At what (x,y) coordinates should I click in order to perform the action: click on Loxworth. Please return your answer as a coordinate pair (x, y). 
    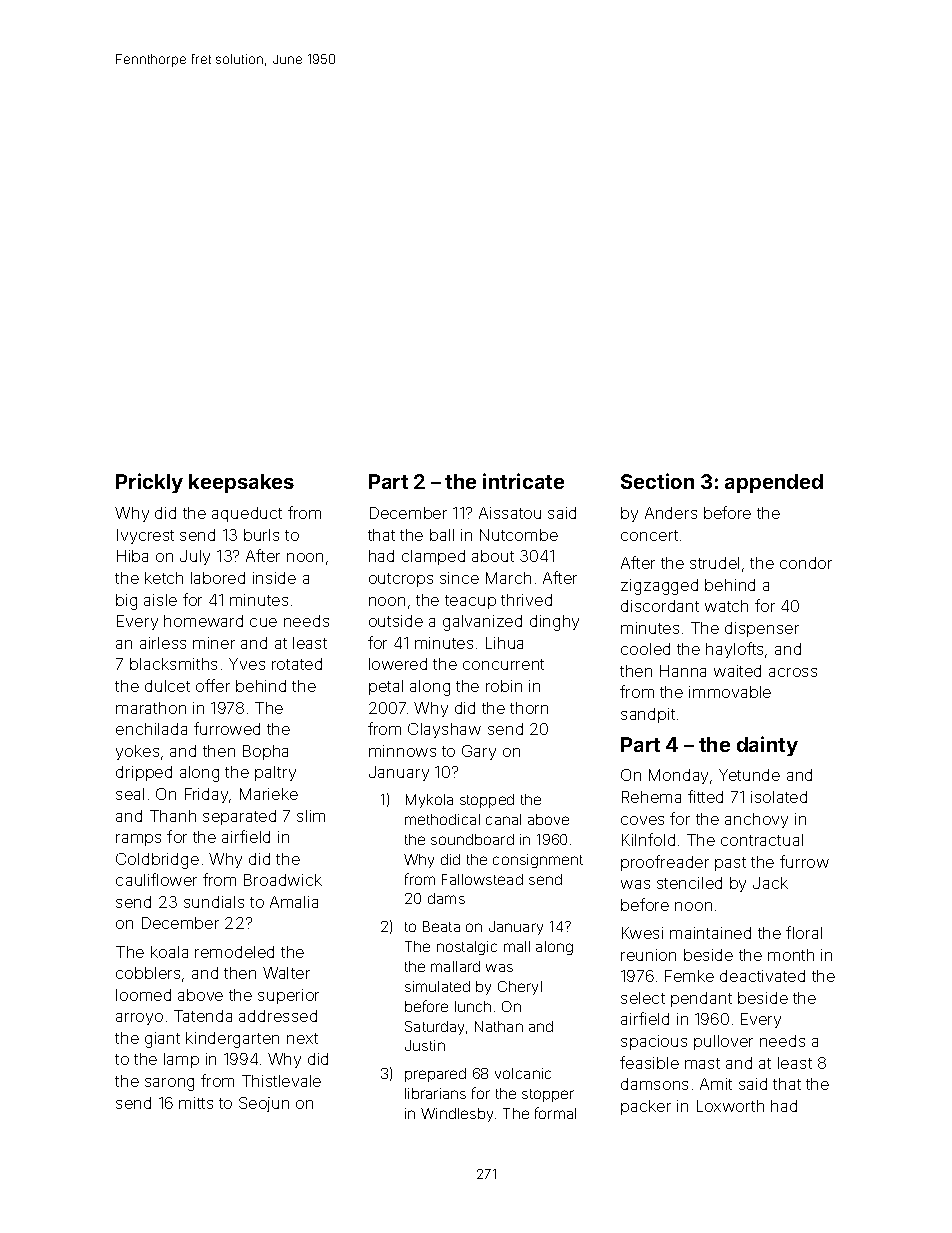
    Looking at the image, I should click on (730, 1106).
